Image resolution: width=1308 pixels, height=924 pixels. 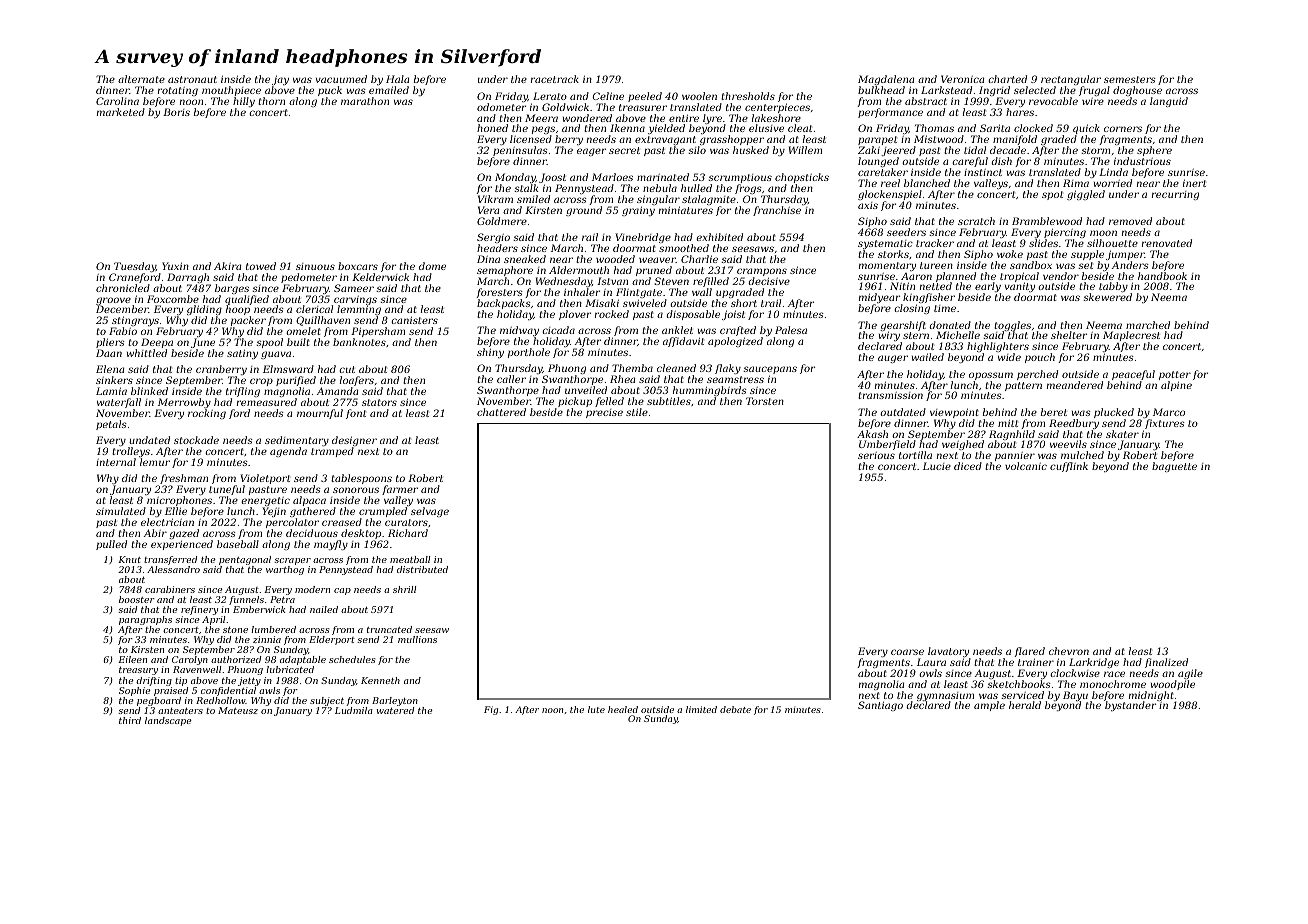 What do you see at coordinates (488, 259) in the screenshot?
I see `Dina` at bounding box center [488, 259].
